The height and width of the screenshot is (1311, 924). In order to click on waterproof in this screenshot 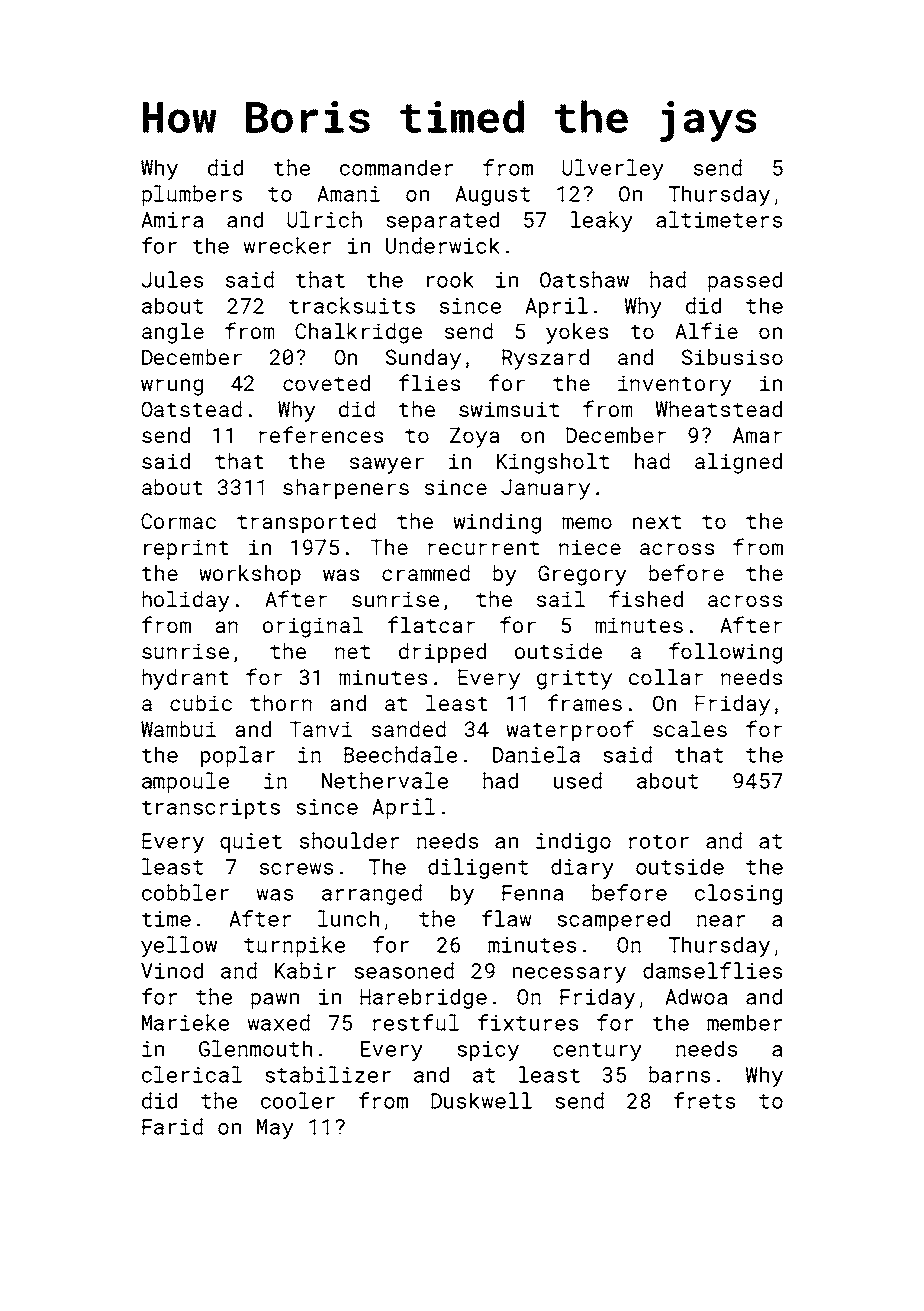, I will do `click(570, 731)`.
